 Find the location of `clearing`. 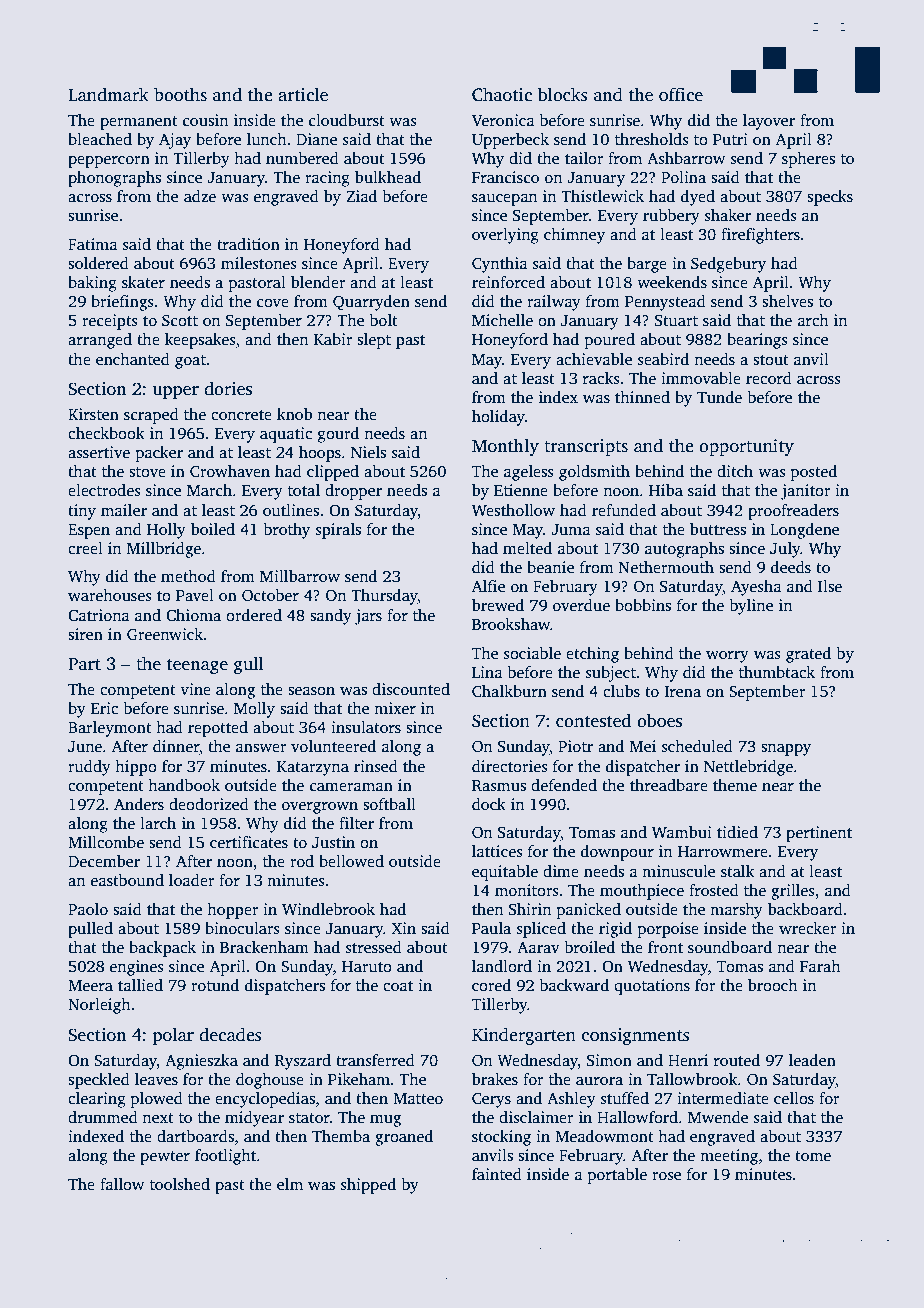

clearing is located at coordinates (97, 1100).
